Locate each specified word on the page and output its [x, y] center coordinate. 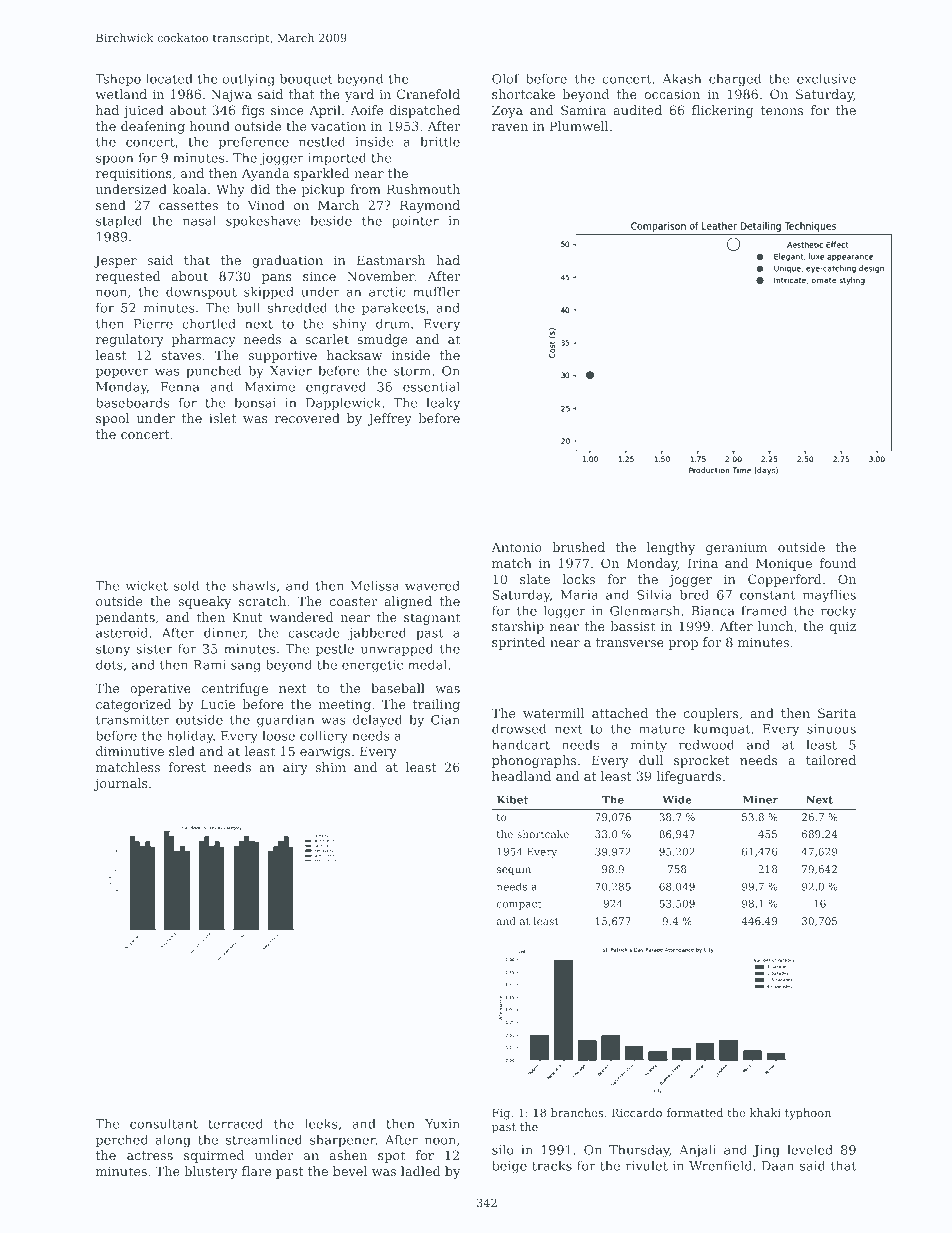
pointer [415, 222]
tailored [831, 760]
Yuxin [442, 1124]
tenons [782, 110]
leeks [321, 1123]
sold [187, 585]
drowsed [519, 728]
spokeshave [263, 221]
